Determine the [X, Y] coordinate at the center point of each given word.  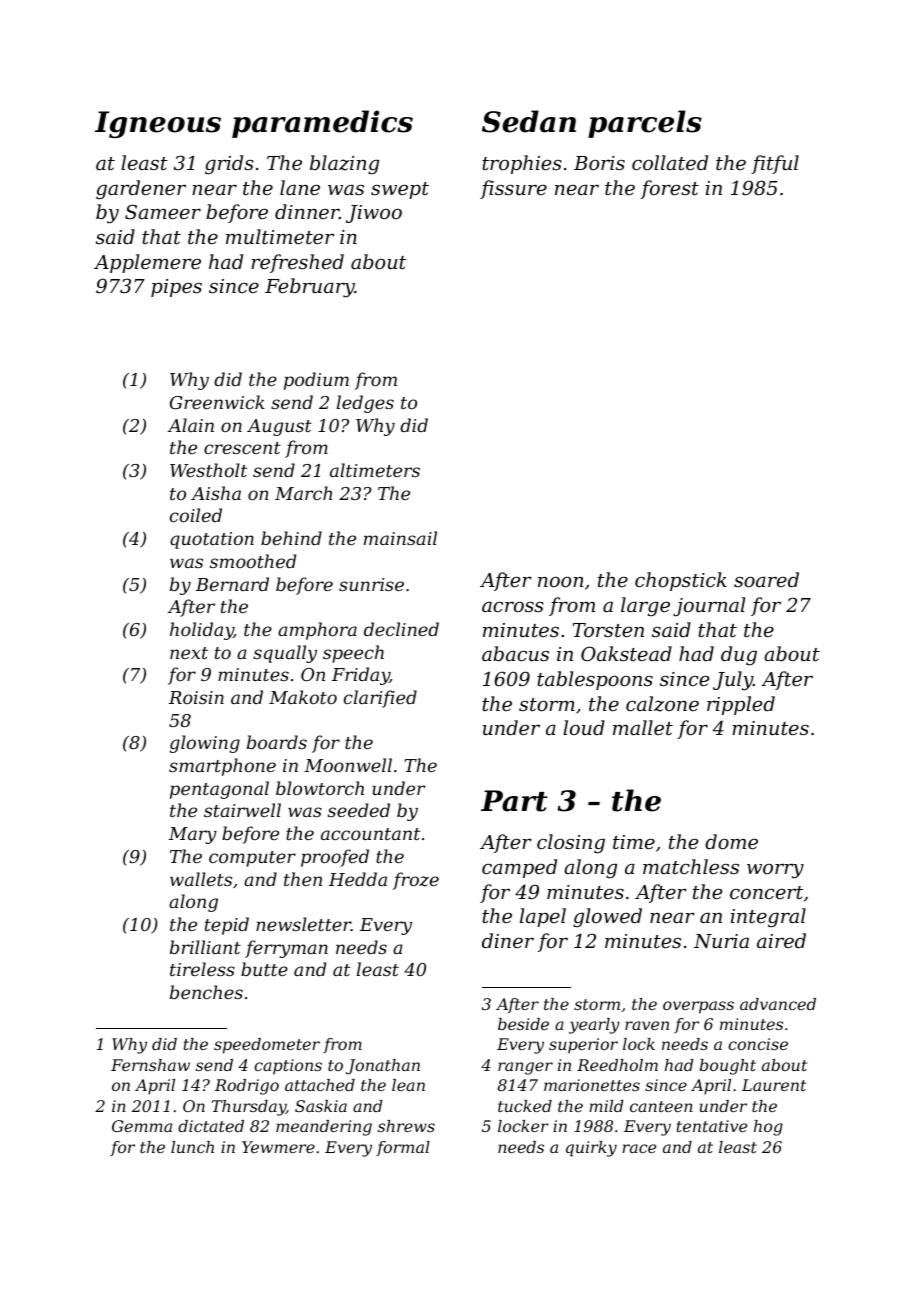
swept [400, 190]
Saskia [321, 1106]
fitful [775, 164]
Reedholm [617, 1065]
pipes [176, 288]
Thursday [249, 1108]
